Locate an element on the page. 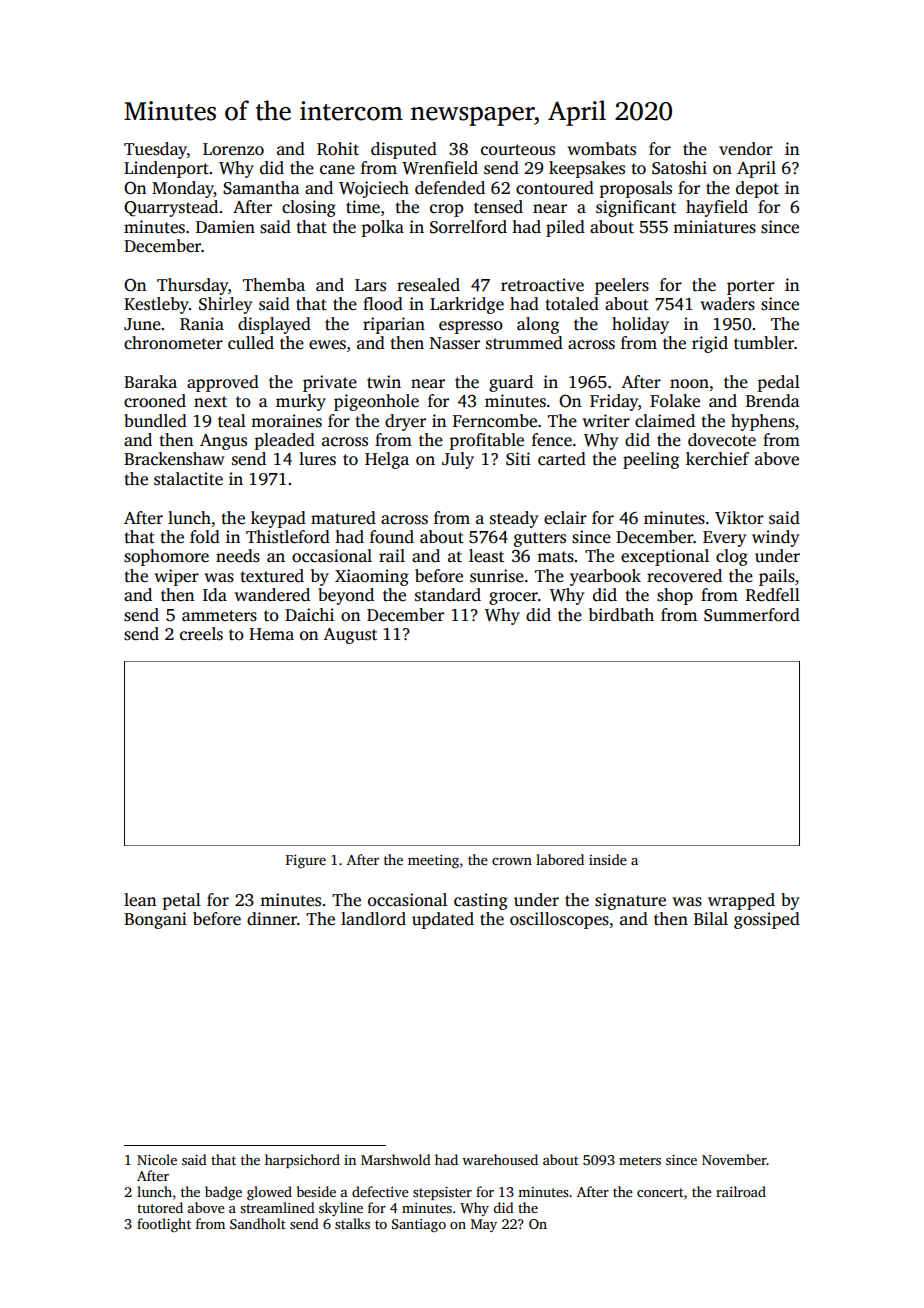 The image size is (924, 1308). wiper is located at coordinates (176, 577).
